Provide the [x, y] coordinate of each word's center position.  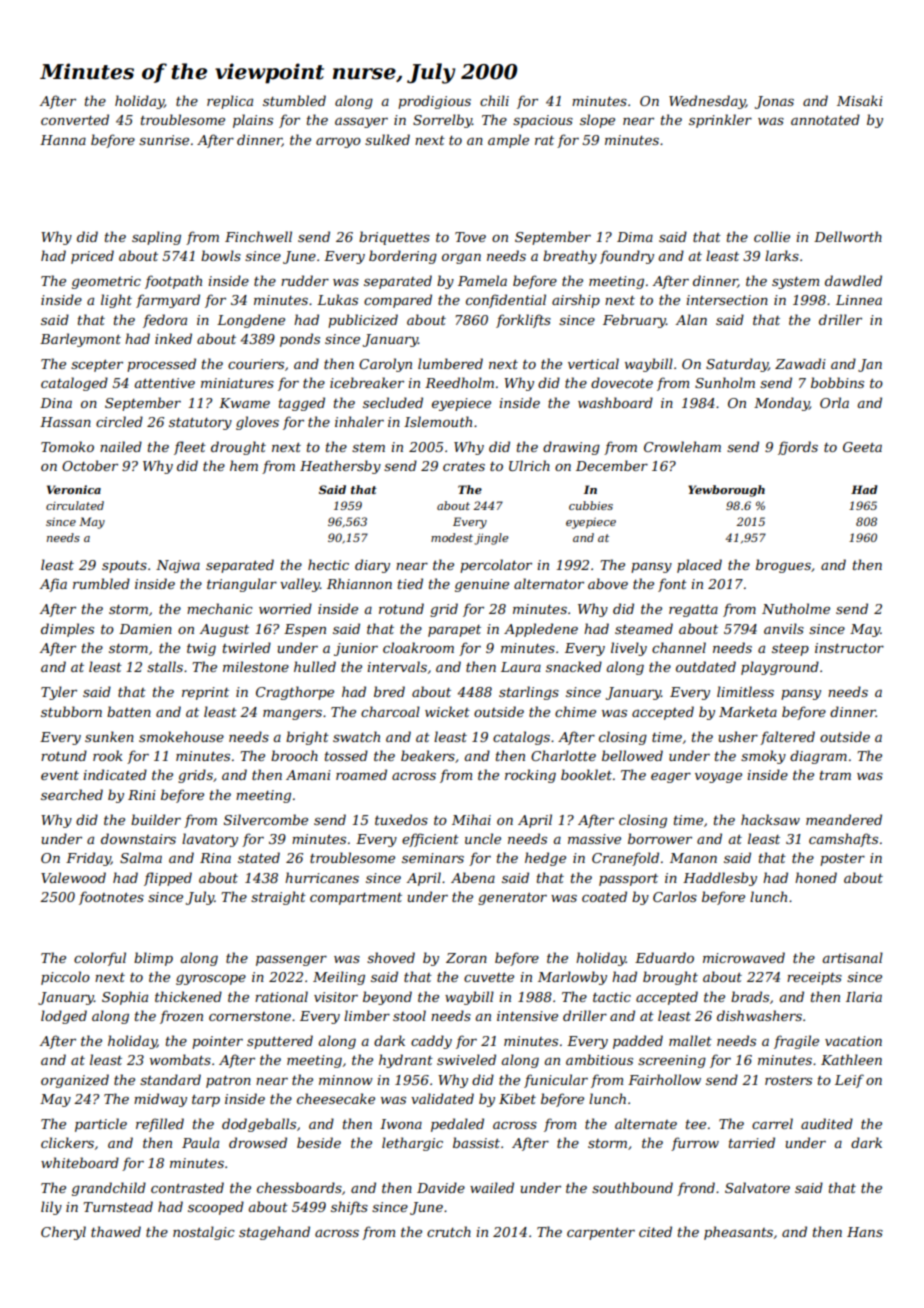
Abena [473, 877]
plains [253, 121]
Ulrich [529, 465]
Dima [635, 237]
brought [670, 978]
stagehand [274, 1233]
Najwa [178, 566]
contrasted [187, 1187]
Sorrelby [442, 121]
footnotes [111, 898]
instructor [849, 648]
